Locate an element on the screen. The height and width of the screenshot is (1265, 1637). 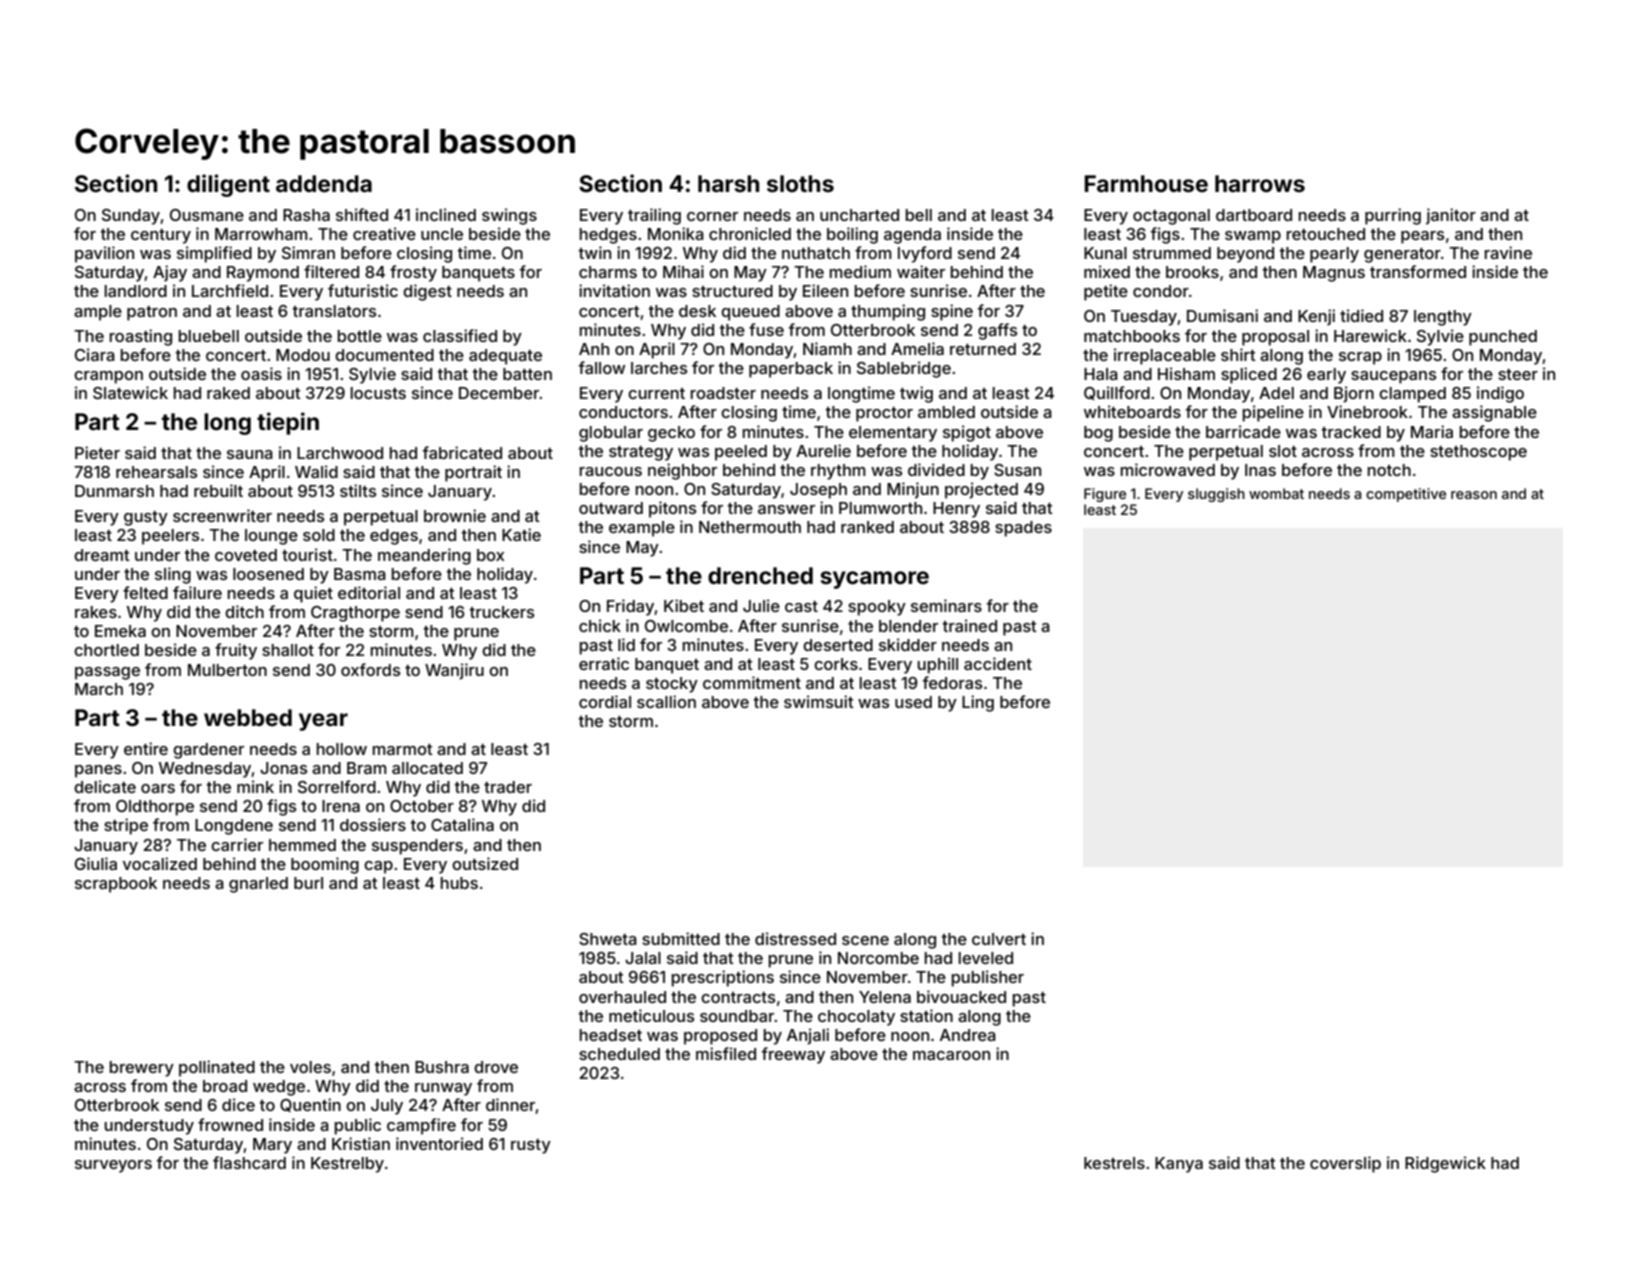
quiet is located at coordinates (313, 594).
